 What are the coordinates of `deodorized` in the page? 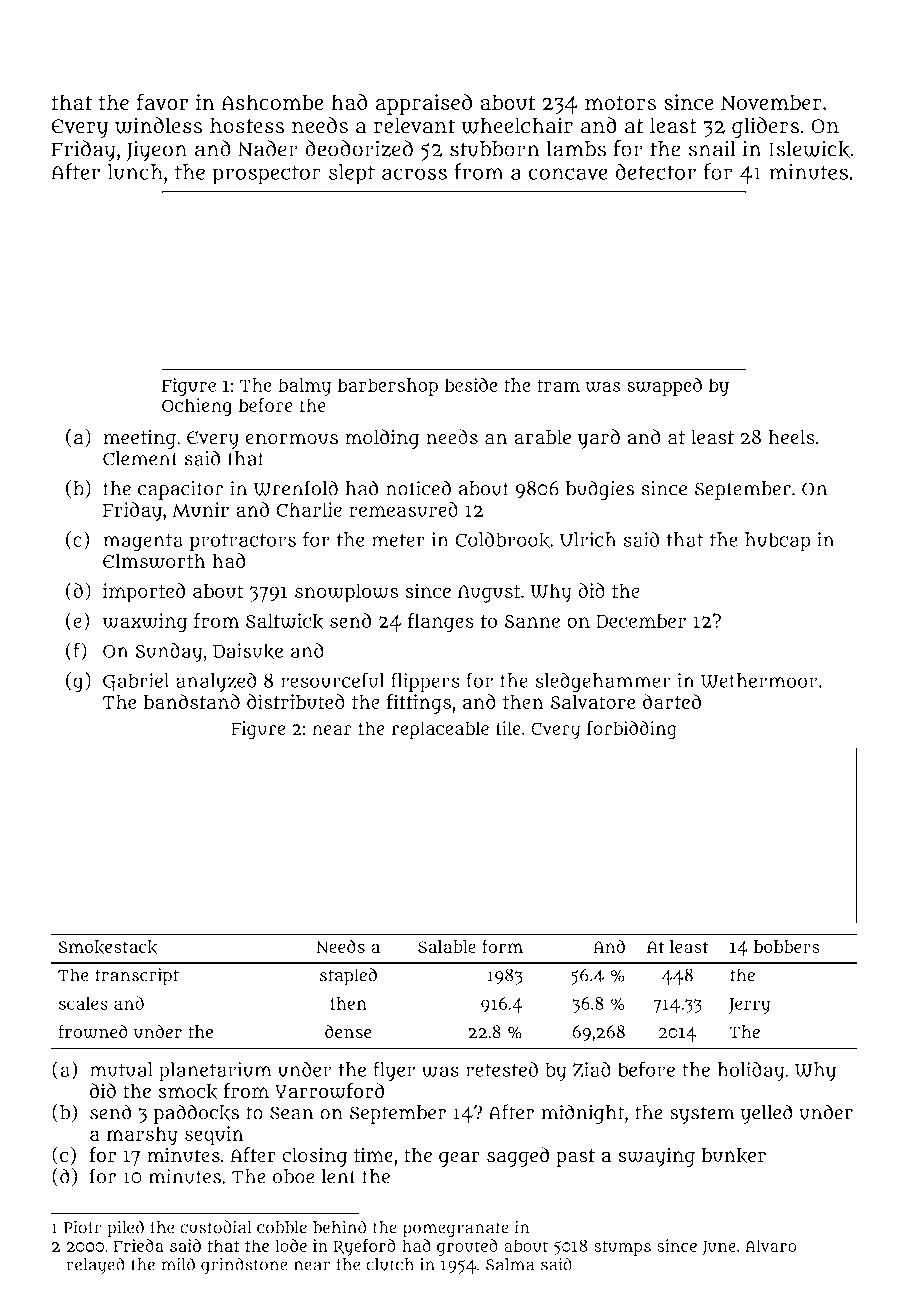 It's located at (359, 148).
